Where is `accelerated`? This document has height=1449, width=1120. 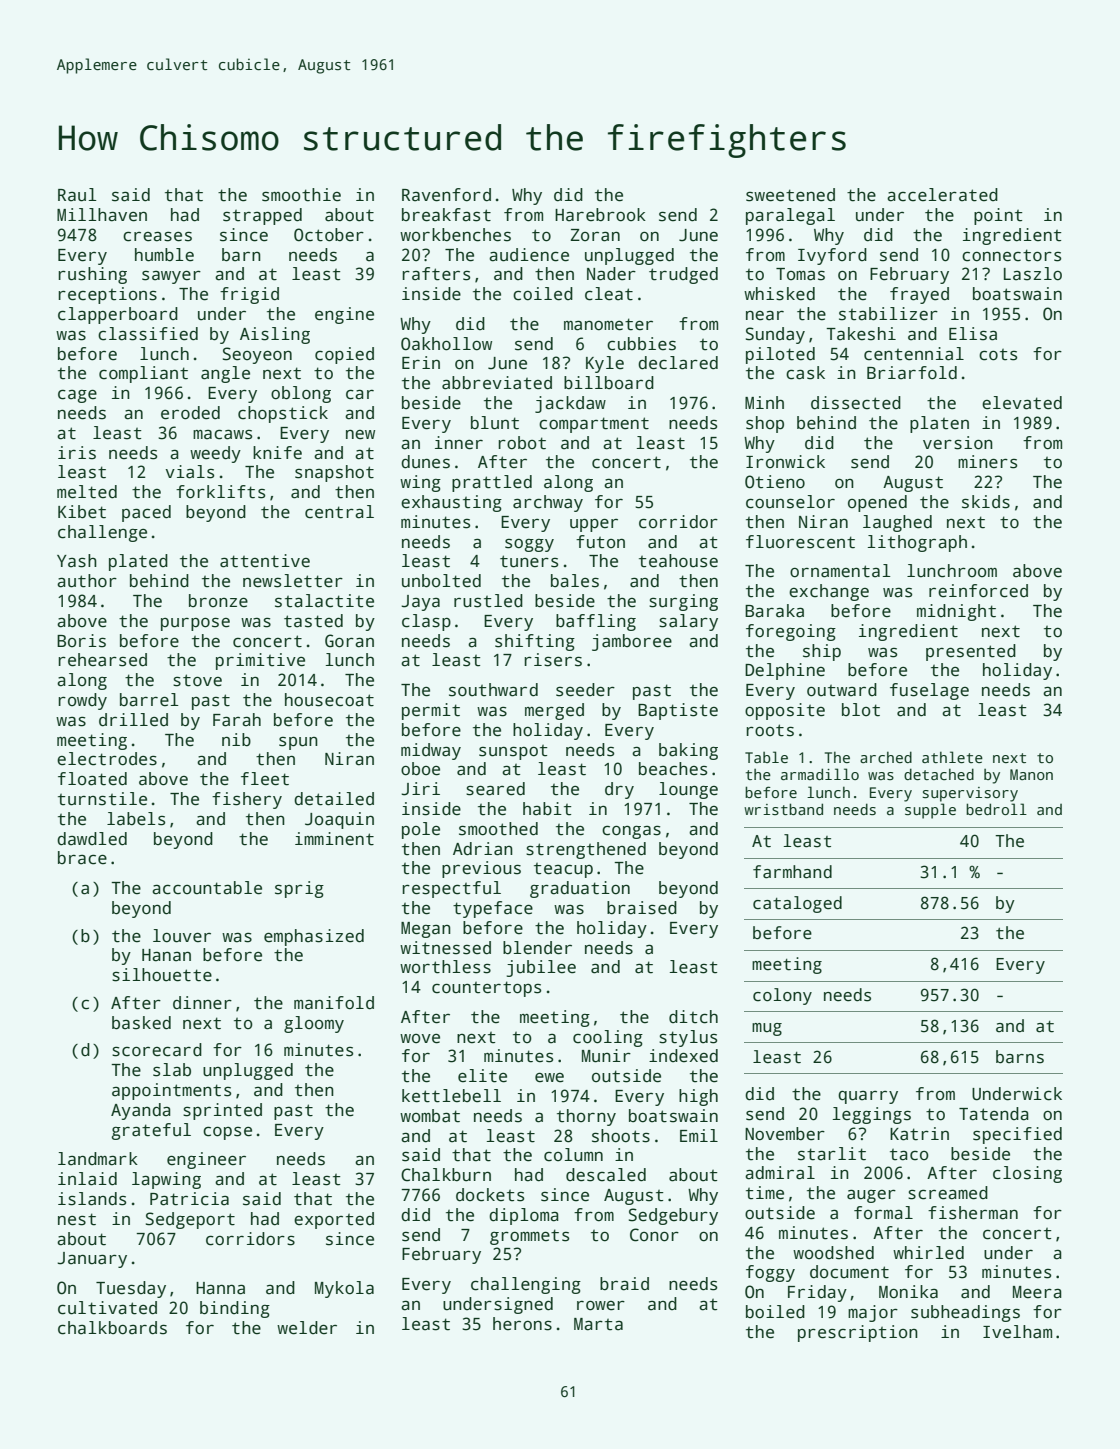
accelerated is located at coordinates (942, 195).
